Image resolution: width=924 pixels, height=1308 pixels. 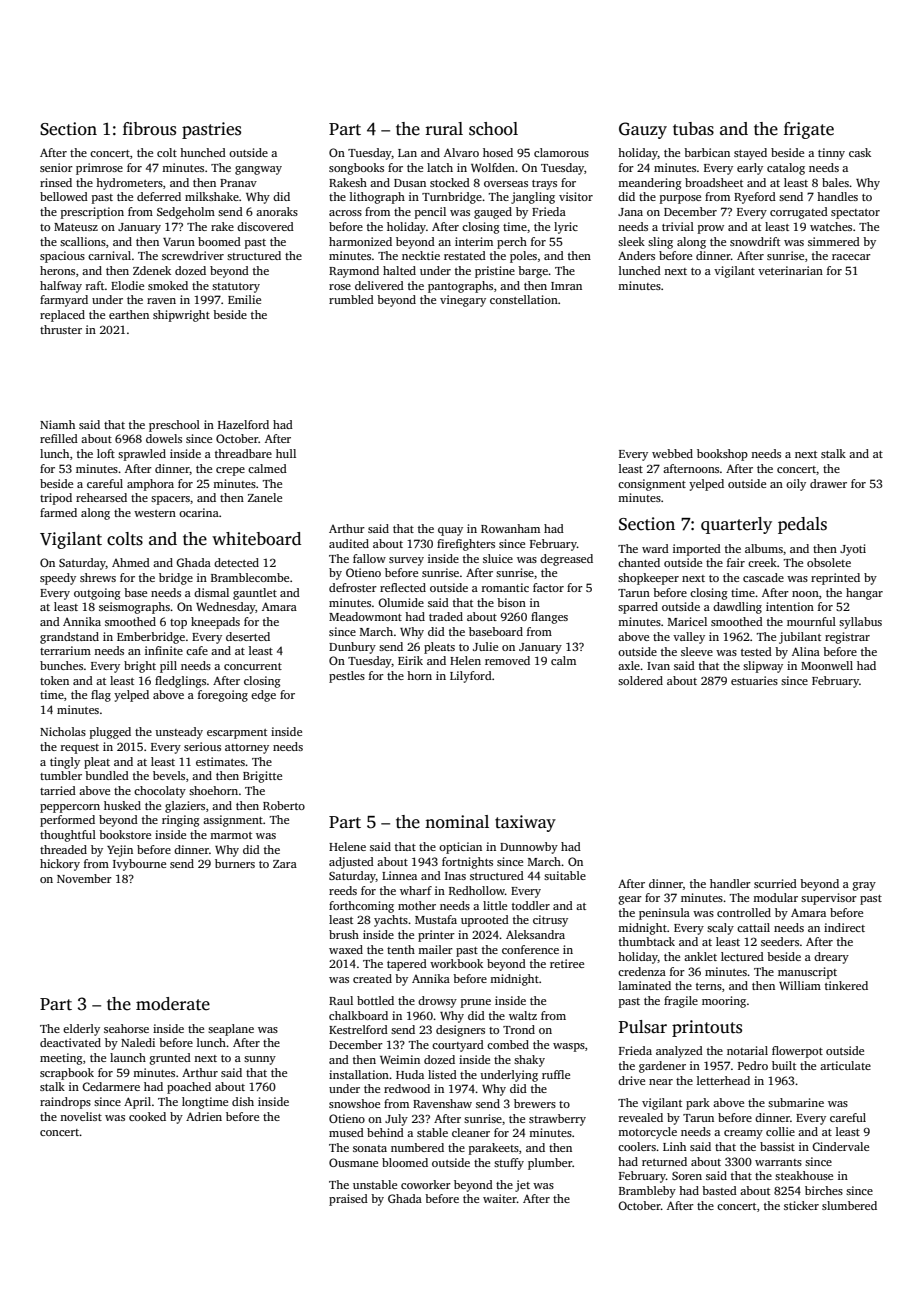 I want to click on fibrous, so click(x=149, y=129).
